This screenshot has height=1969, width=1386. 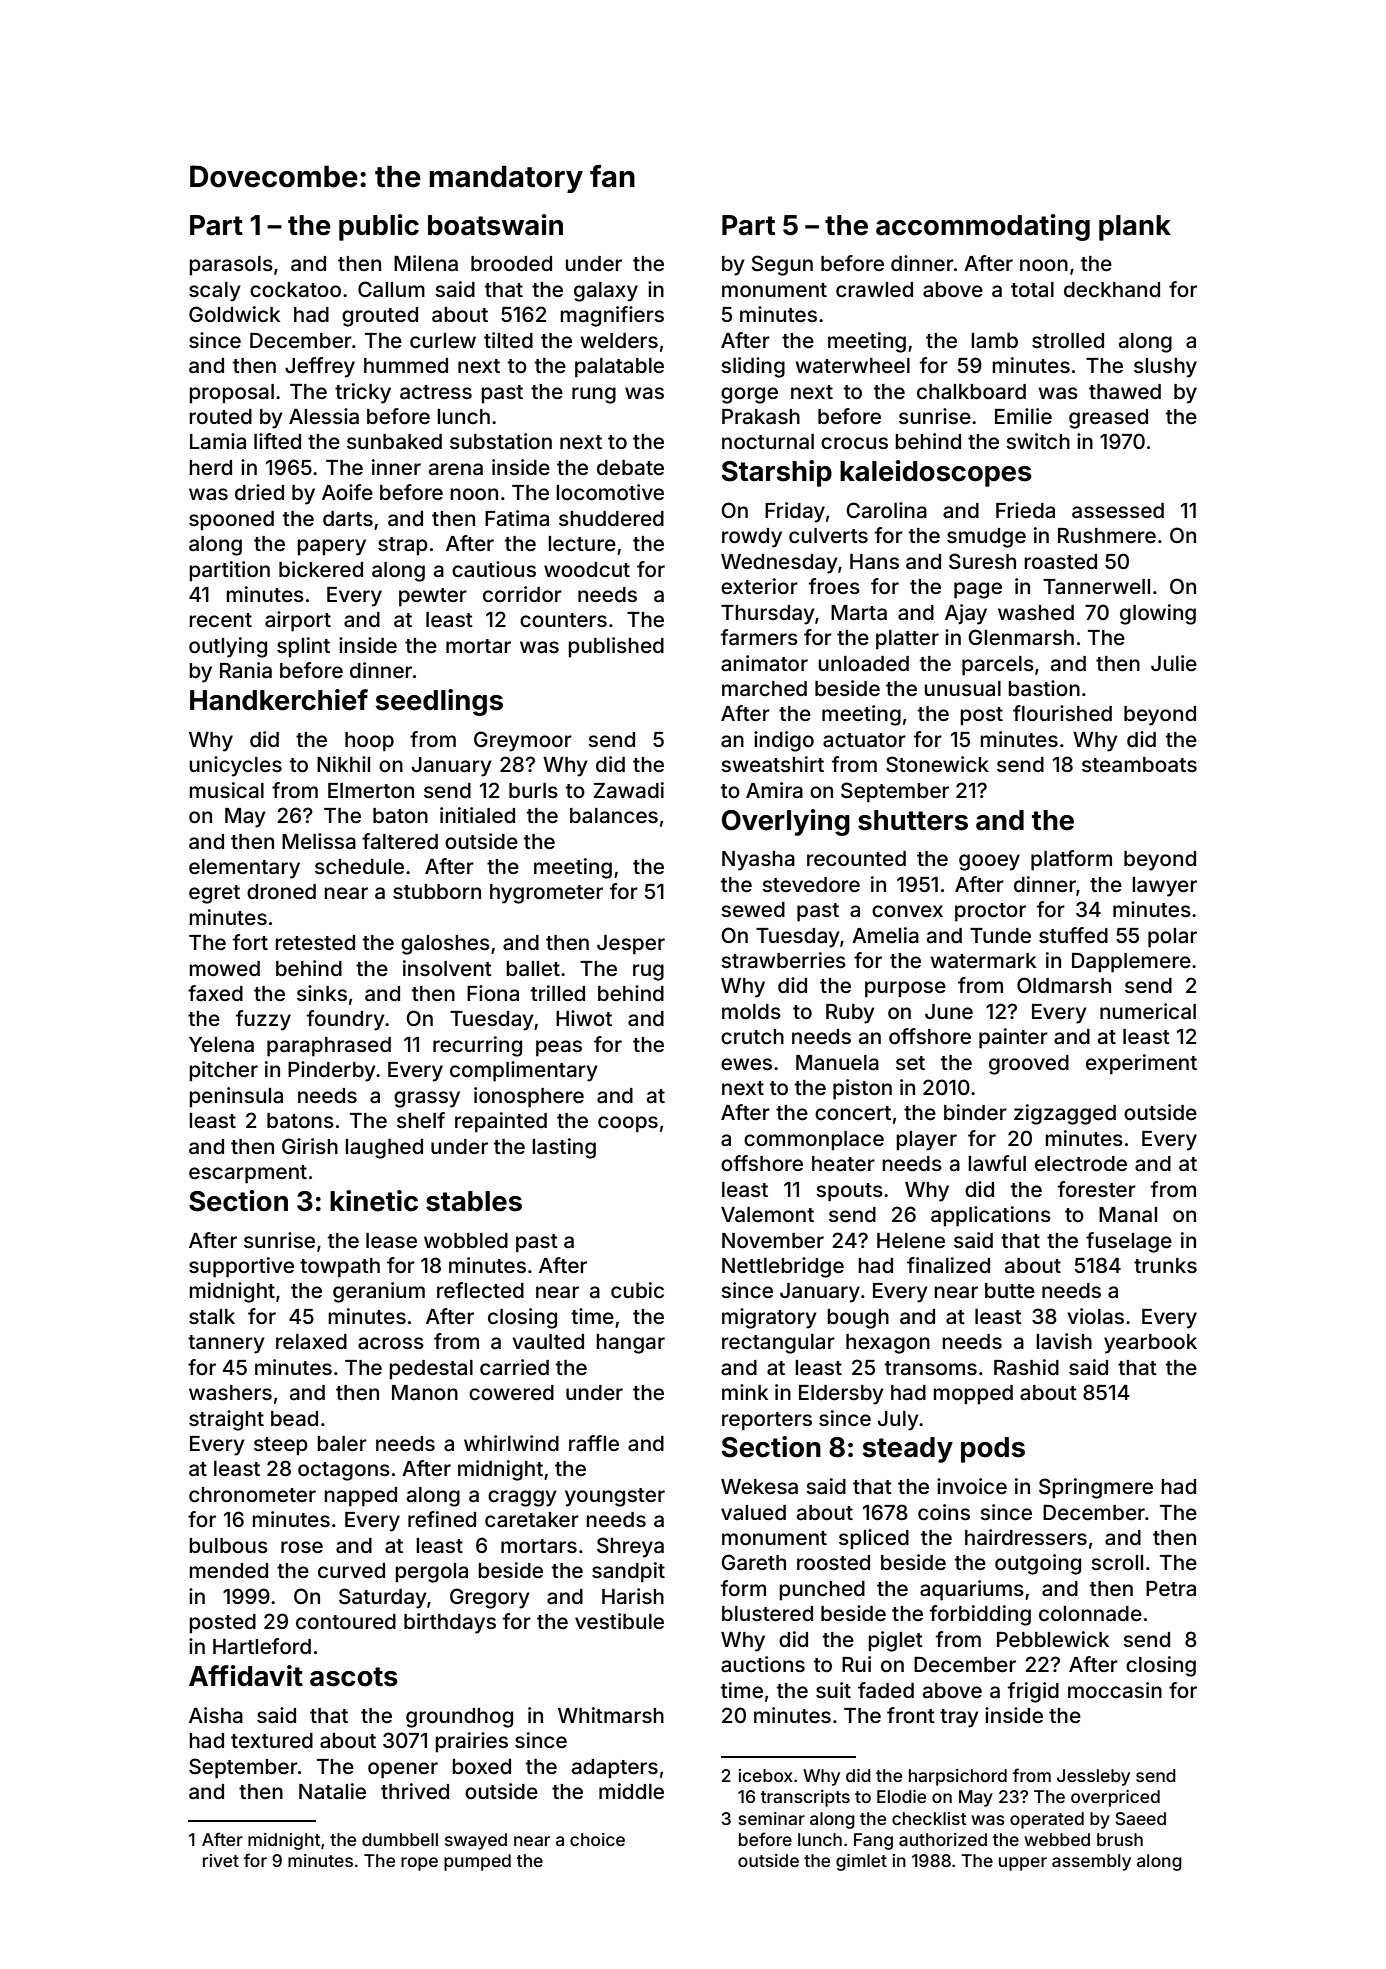 I want to click on thrived, so click(x=415, y=1791).
